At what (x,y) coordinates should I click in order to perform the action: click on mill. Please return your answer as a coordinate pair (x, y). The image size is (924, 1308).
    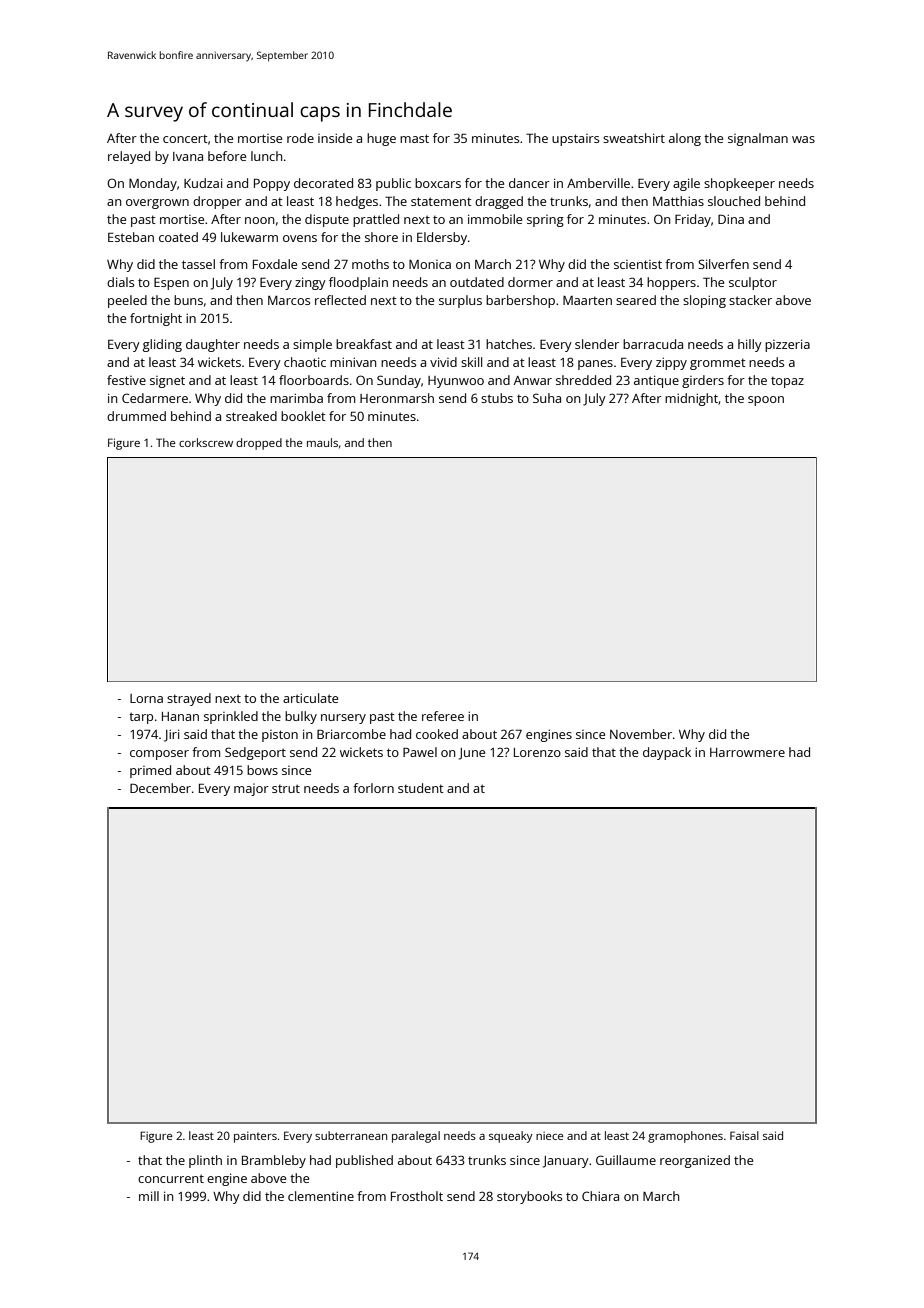
    Looking at the image, I should click on (149, 1196).
